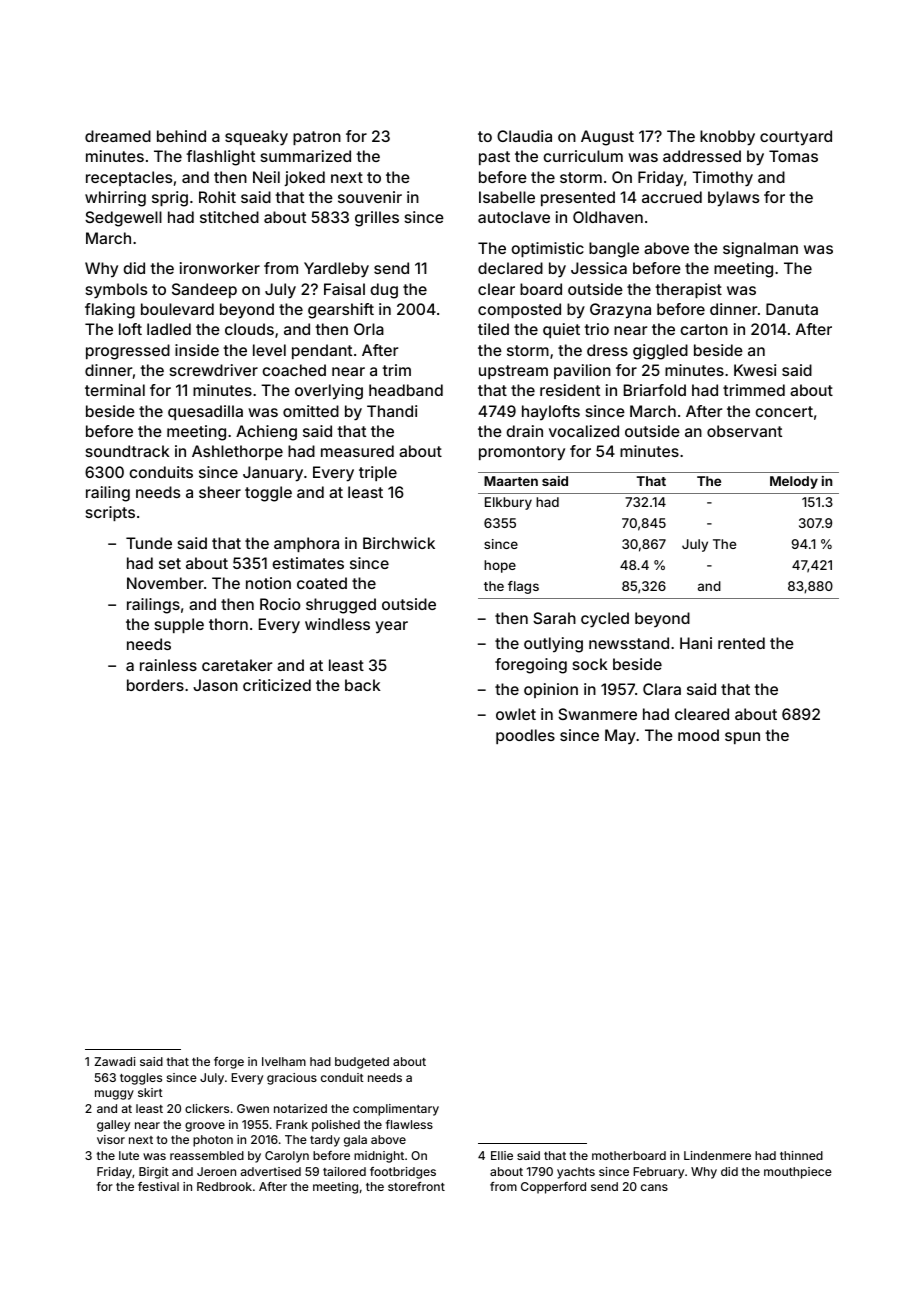 This screenshot has height=1314, width=924. What do you see at coordinates (502, 1155) in the screenshot?
I see `Ellie` at bounding box center [502, 1155].
